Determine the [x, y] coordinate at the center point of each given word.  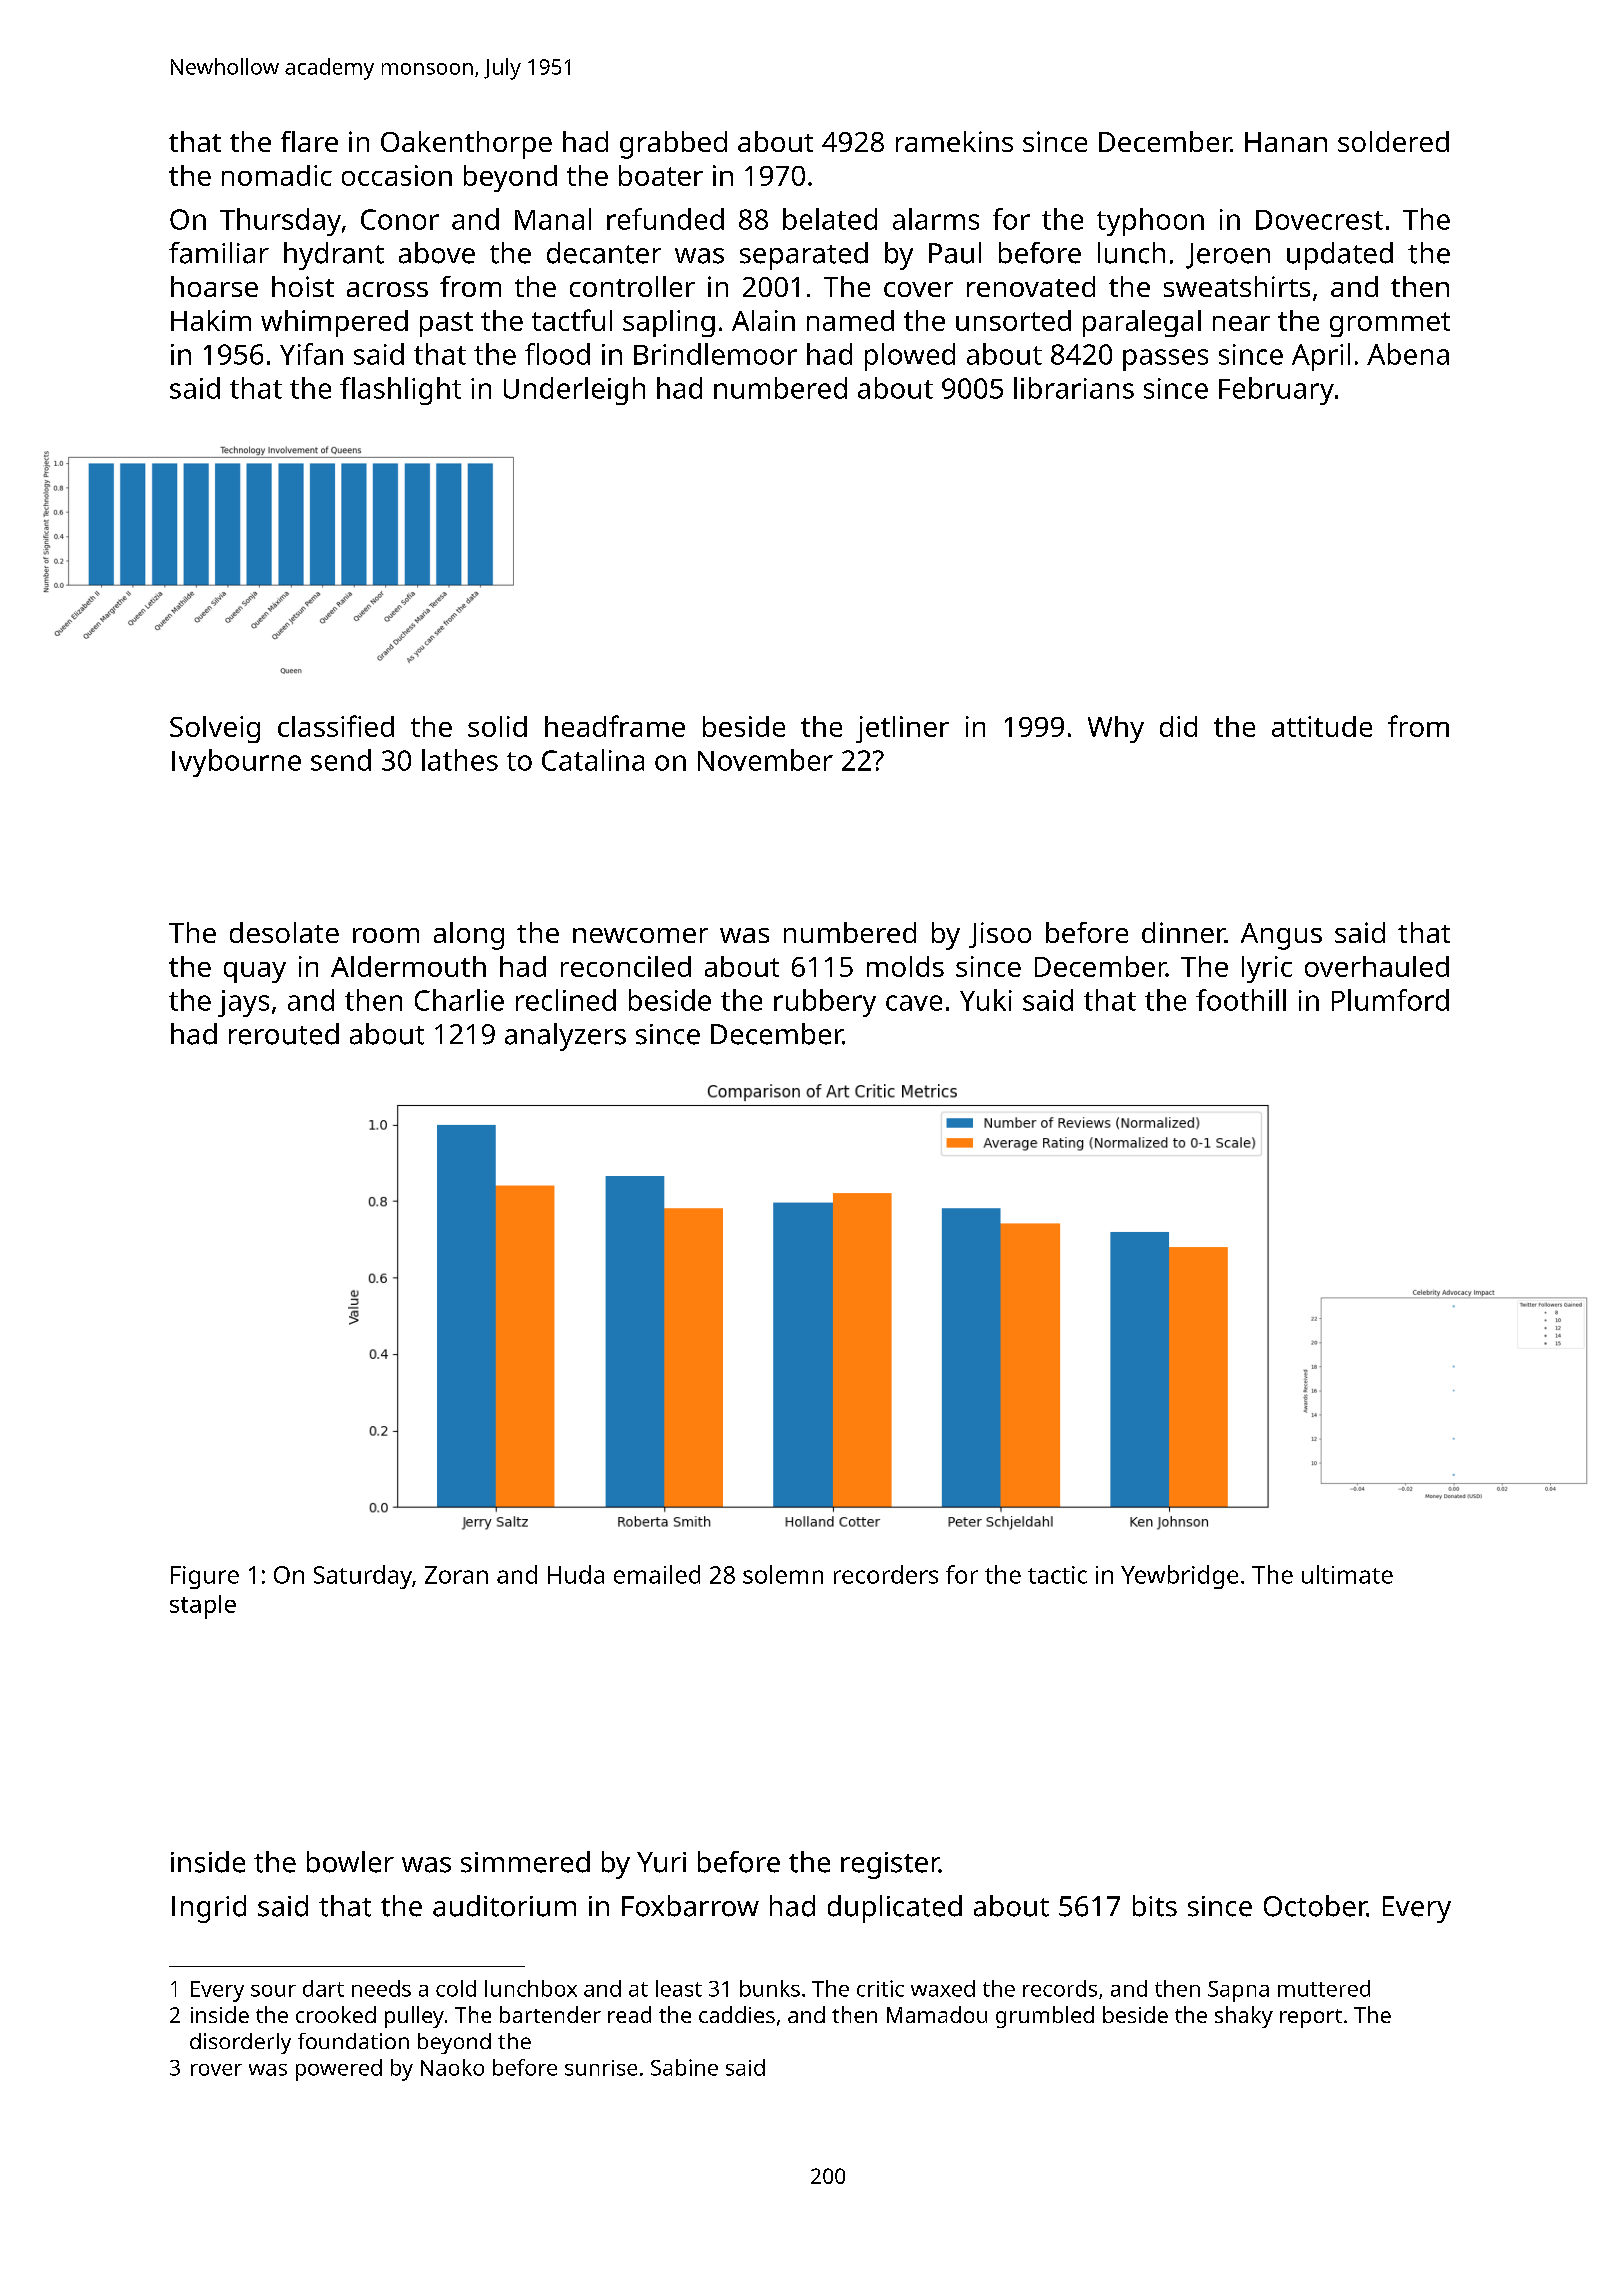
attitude [1322, 726]
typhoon [1150, 222]
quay [255, 972]
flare [309, 141]
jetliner [902, 729]
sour [273, 1991]
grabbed [673, 145]
